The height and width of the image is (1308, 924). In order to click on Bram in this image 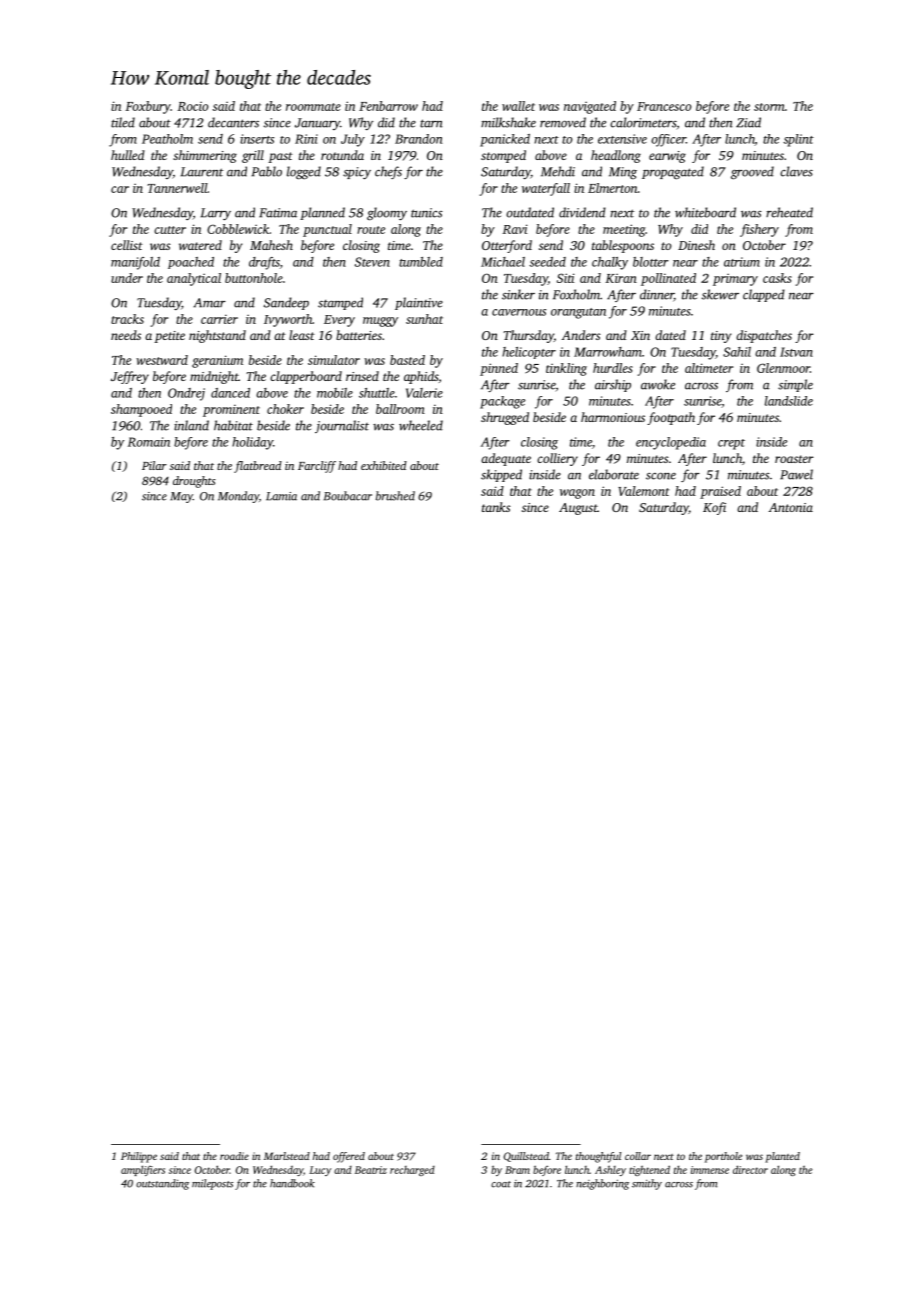, I will do `click(517, 1170)`.
